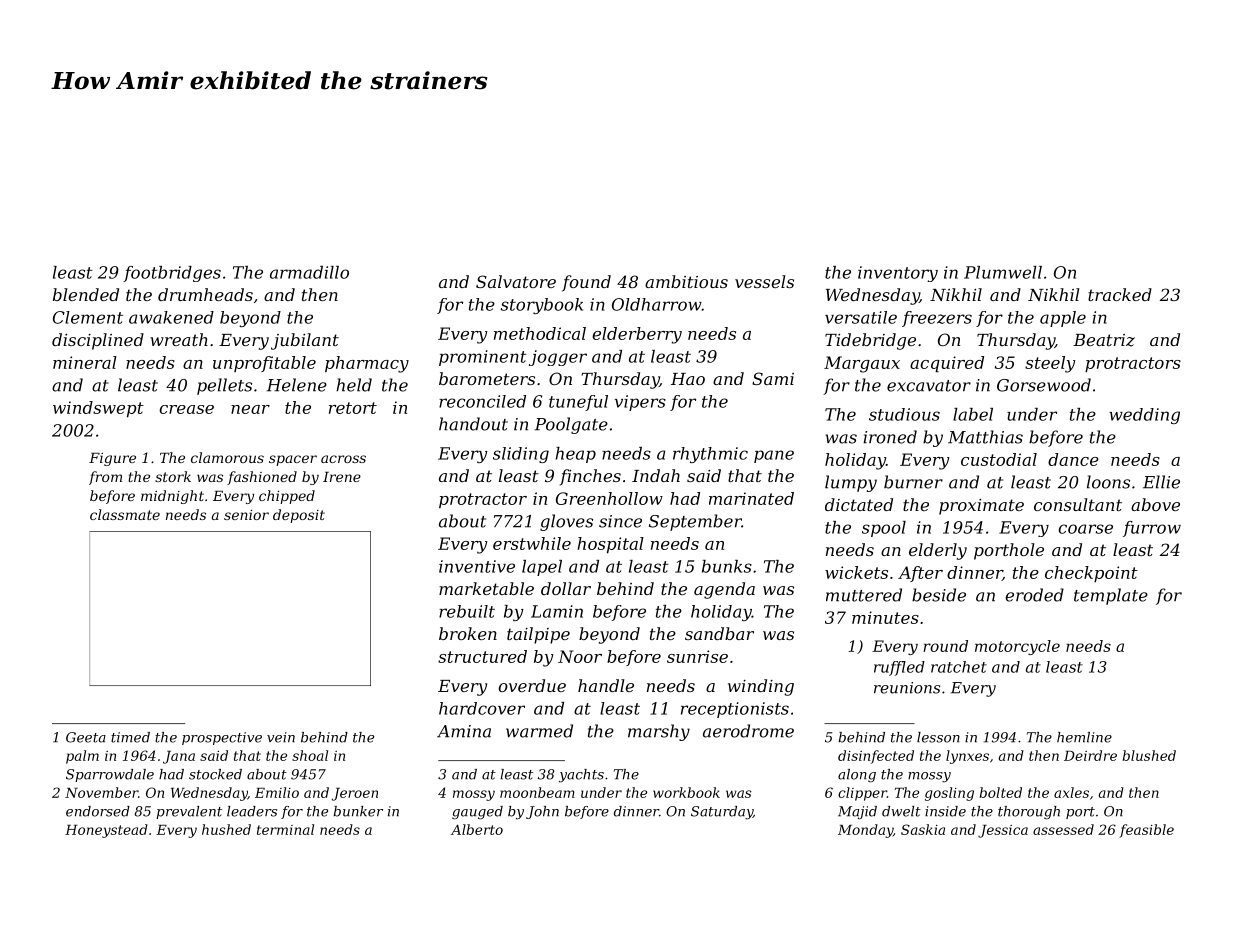 This screenshot has height=952, width=1233. Describe the element at coordinates (205, 294) in the screenshot. I see `drumheads` at that location.
